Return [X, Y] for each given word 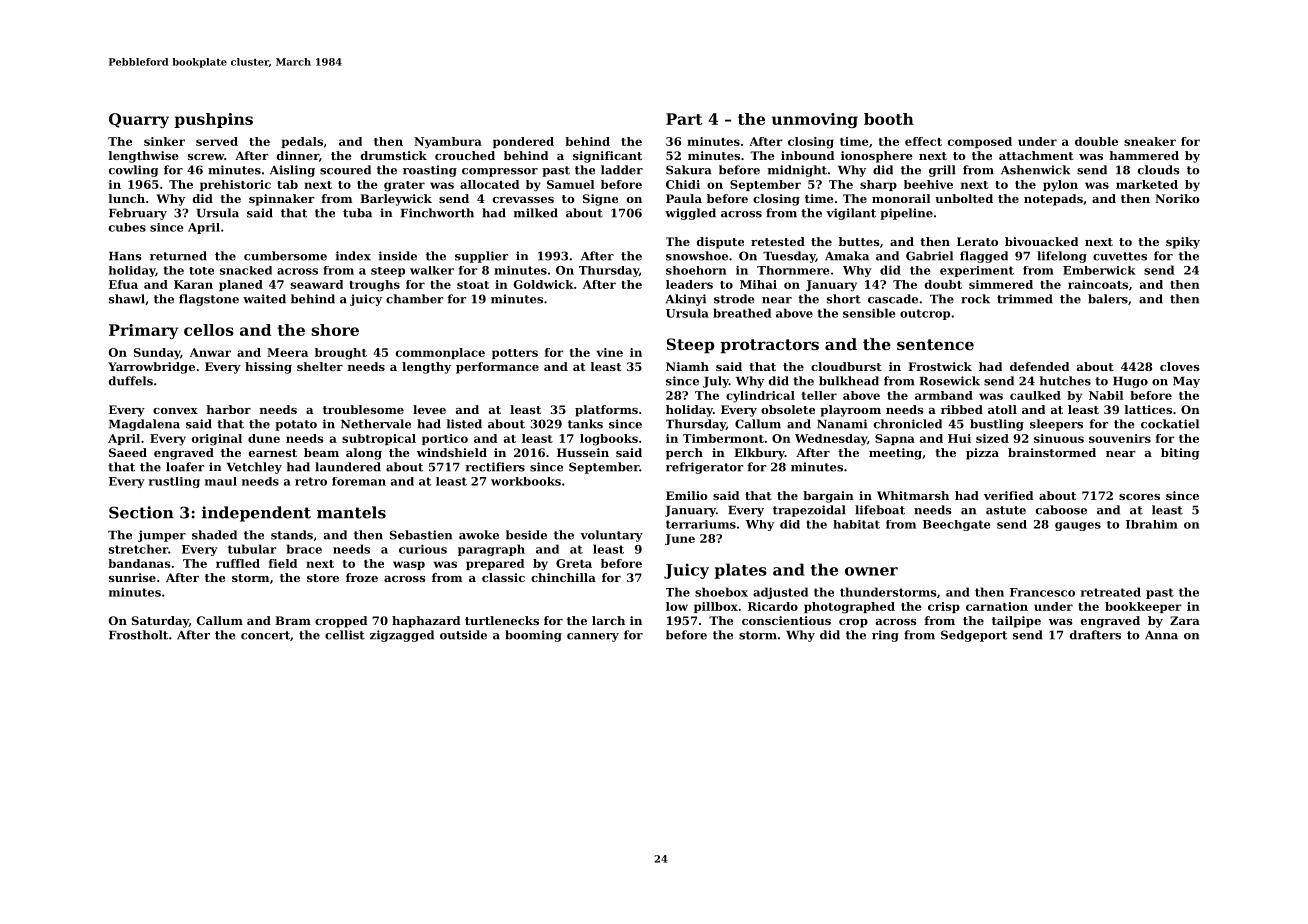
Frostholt [138, 635]
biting [1180, 454]
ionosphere [877, 157]
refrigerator [704, 468]
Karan [193, 284]
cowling [133, 171]
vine [609, 352]
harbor [228, 409]
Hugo [1130, 382]
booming [533, 636]
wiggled [690, 214]
